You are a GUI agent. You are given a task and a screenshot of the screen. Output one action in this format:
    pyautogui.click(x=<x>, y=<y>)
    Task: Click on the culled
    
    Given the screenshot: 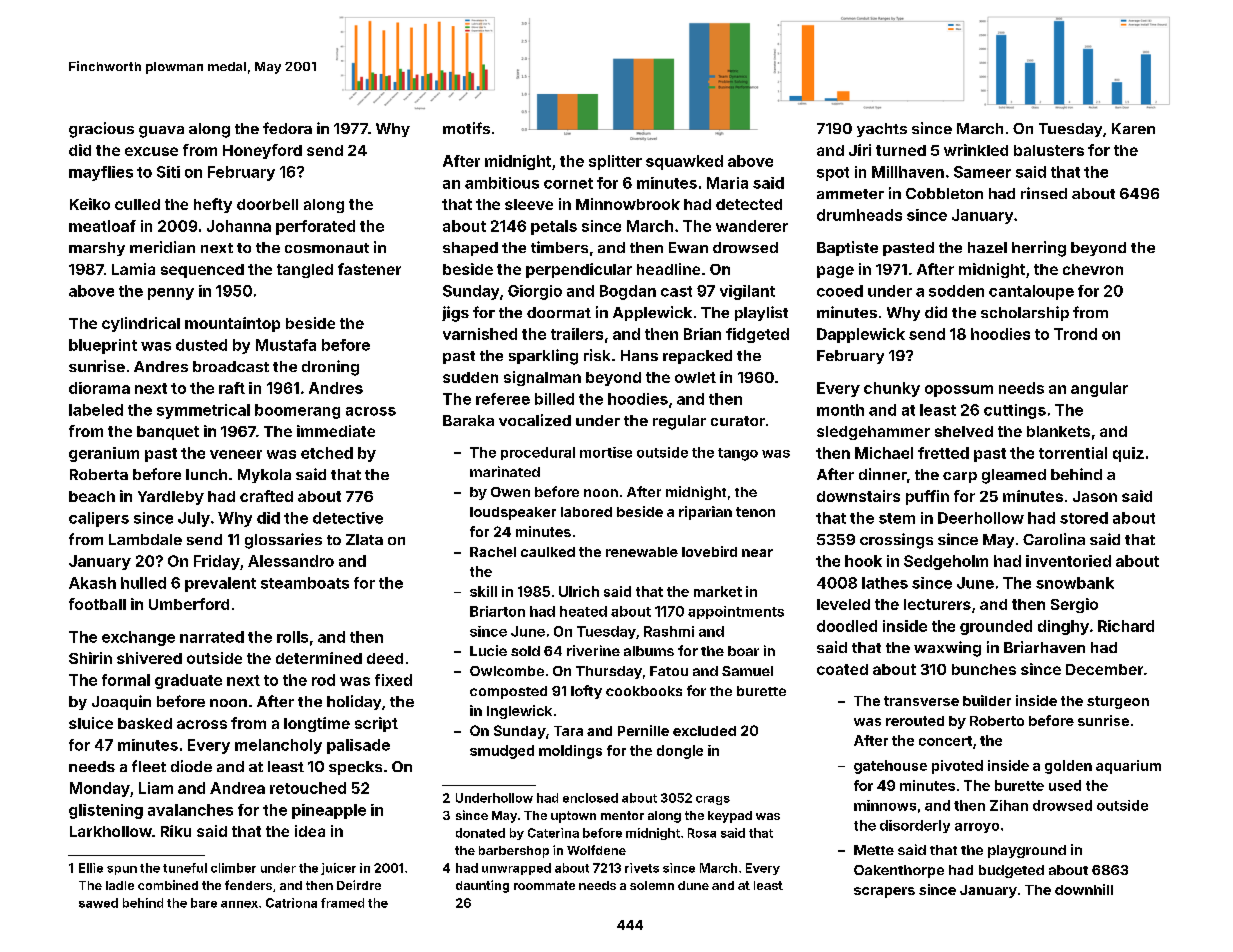 What is the action you would take?
    pyautogui.click(x=137, y=204)
